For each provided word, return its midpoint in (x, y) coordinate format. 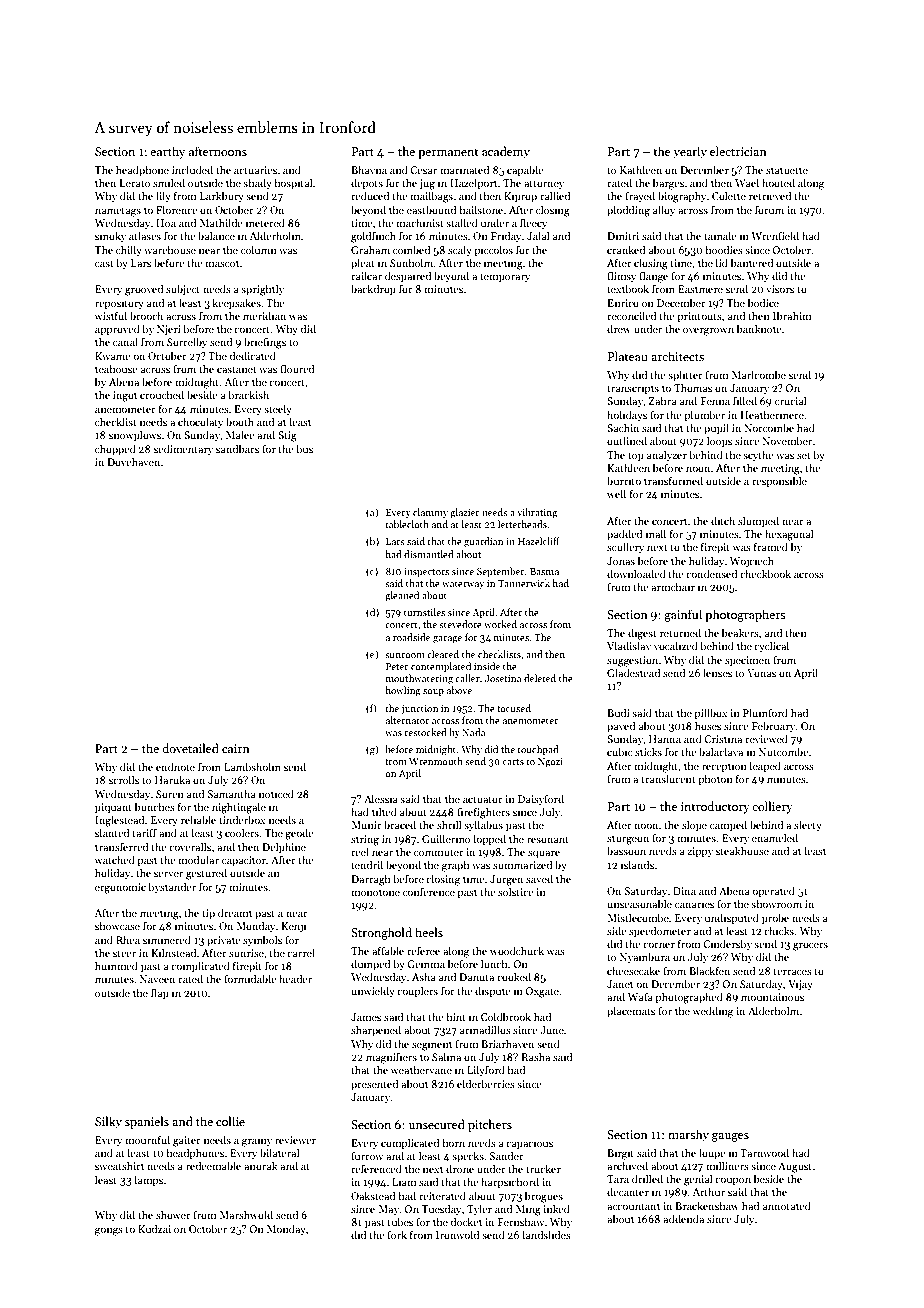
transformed (673, 480)
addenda (683, 1218)
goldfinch (373, 237)
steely (278, 409)
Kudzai (154, 1228)
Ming (528, 1210)
